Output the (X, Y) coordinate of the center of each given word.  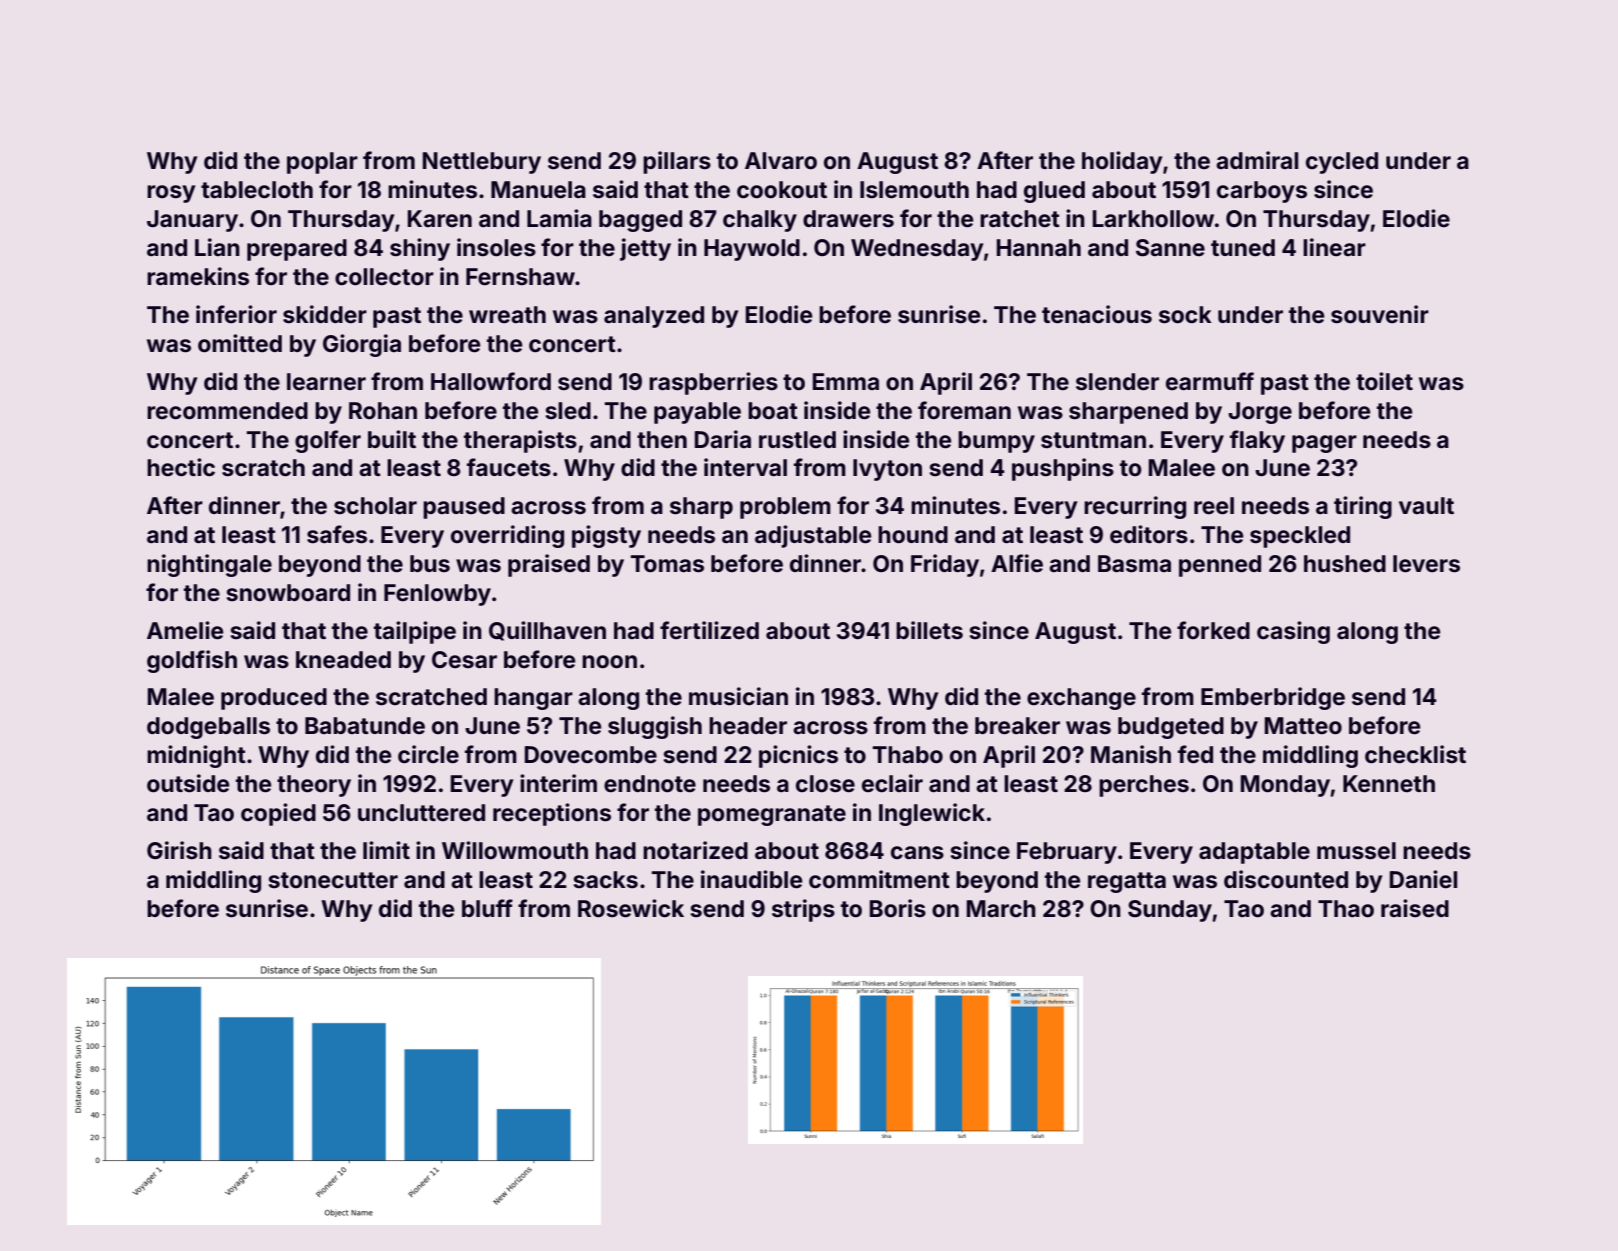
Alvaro (781, 161)
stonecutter (333, 880)
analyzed (654, 317)
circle (428, 754)
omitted (240, 343)
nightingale (209, 565)
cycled (1342, 163)
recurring (1135, 507)
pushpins (1063, 469)
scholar (375, 506)
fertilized (709, 630)
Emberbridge (1273, 698)
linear (1334, 247)
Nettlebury (481, 163)
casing (1293, 632)
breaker (1017, 726)
